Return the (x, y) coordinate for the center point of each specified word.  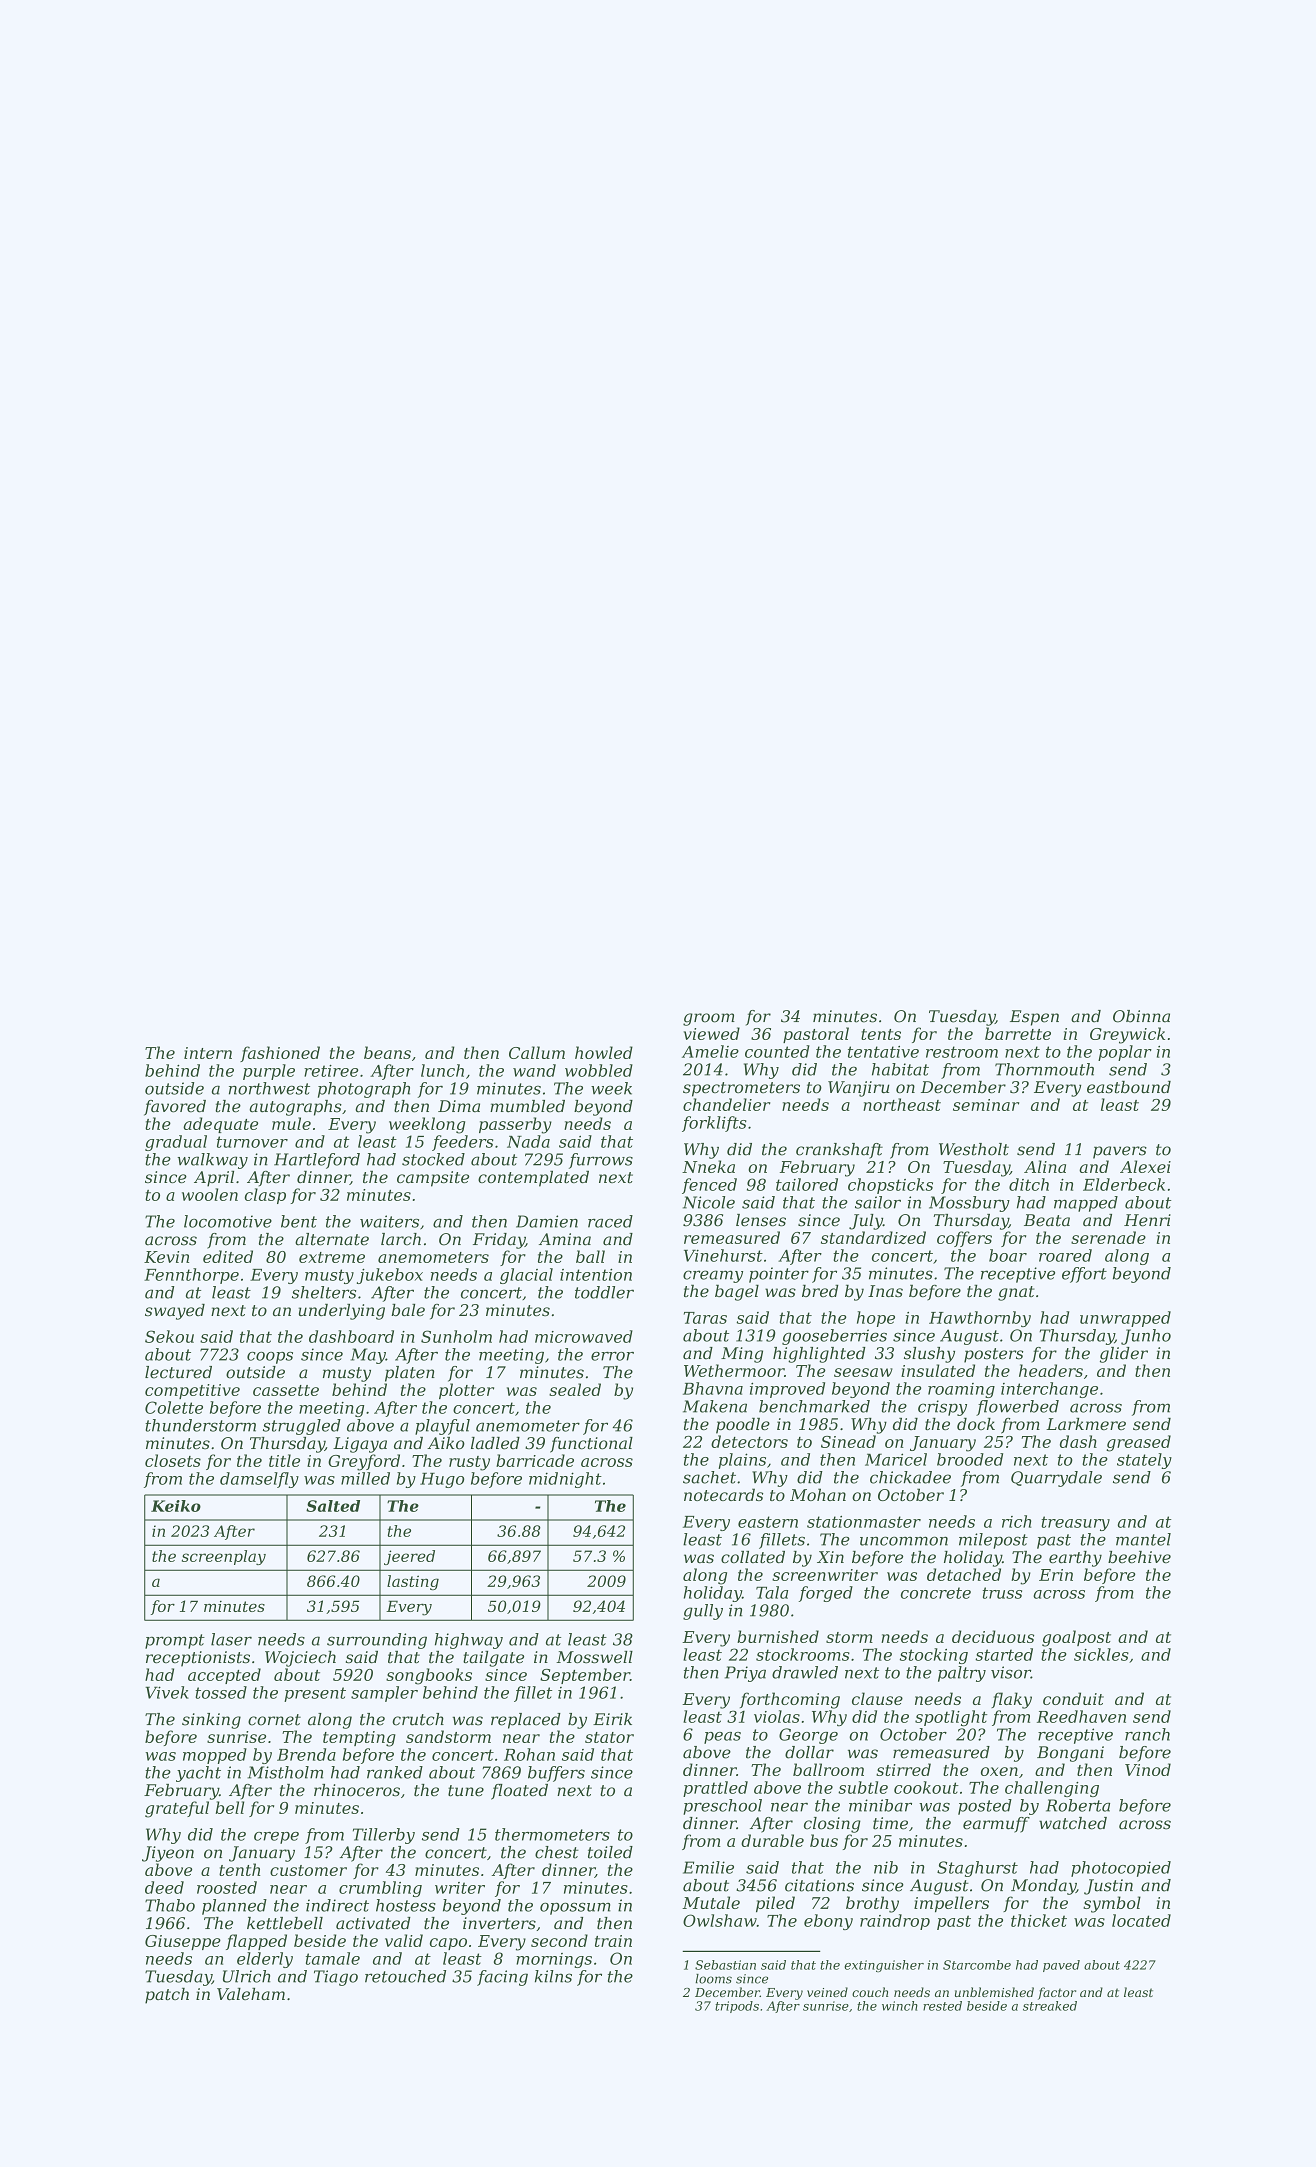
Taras (705, 1318)
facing (502, 1978)
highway (469, 1641)
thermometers (552, 1834)
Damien (547, 1221)
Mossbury (969, 1204)
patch (167, 1996)
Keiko (176, 1506)
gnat (1016, 1293)
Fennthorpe (191, 1276)
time (890, 1823)
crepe (276, 1838)
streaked (1050, 2006)
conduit (1073, 1698)
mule (291, 1123)
